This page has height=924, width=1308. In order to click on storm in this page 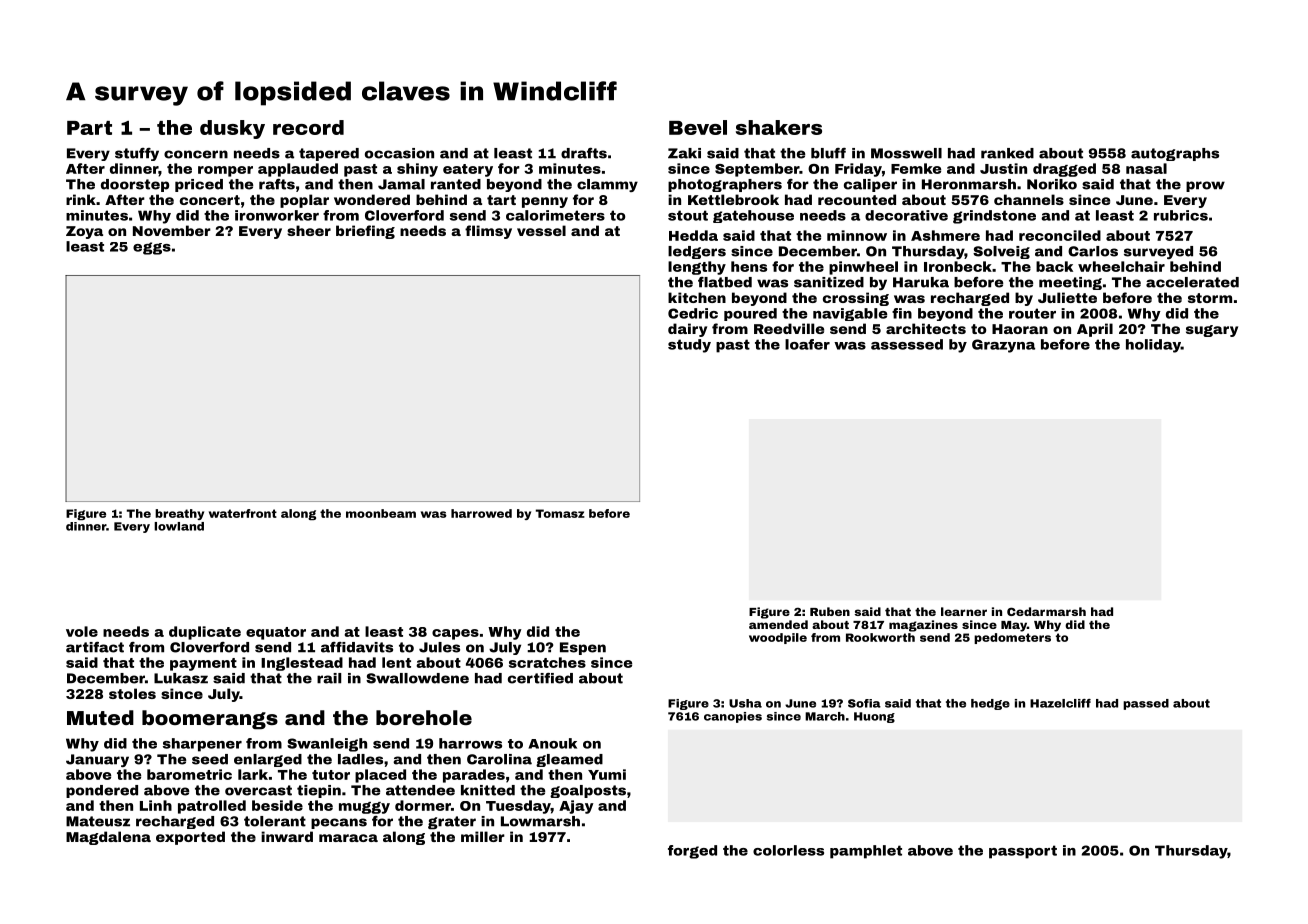, I will do `click(1210, 298)`.
